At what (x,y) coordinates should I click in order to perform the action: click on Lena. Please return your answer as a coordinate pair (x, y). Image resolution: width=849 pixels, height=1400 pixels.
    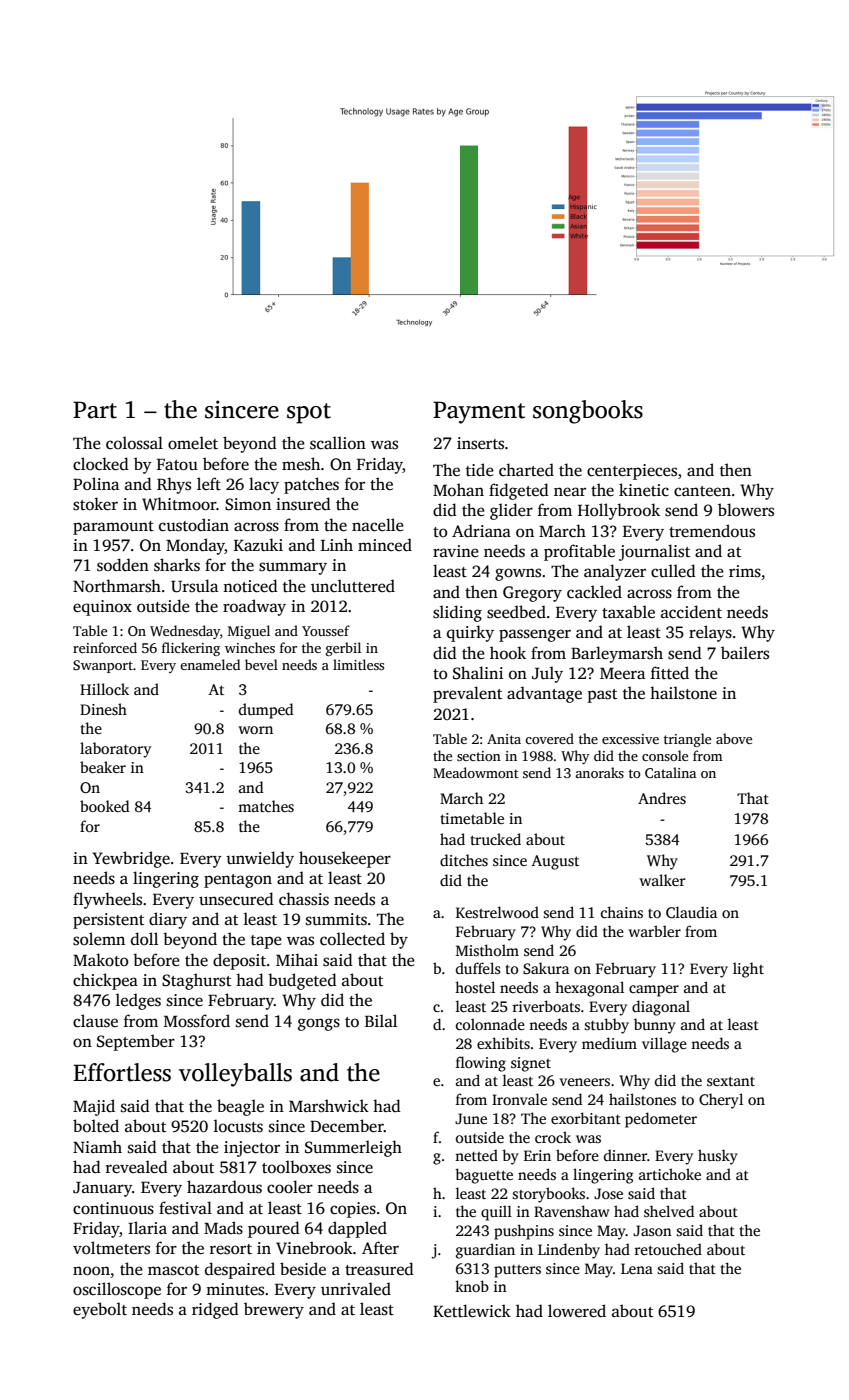
    Looking at the image, I should click on (637, 1268).
